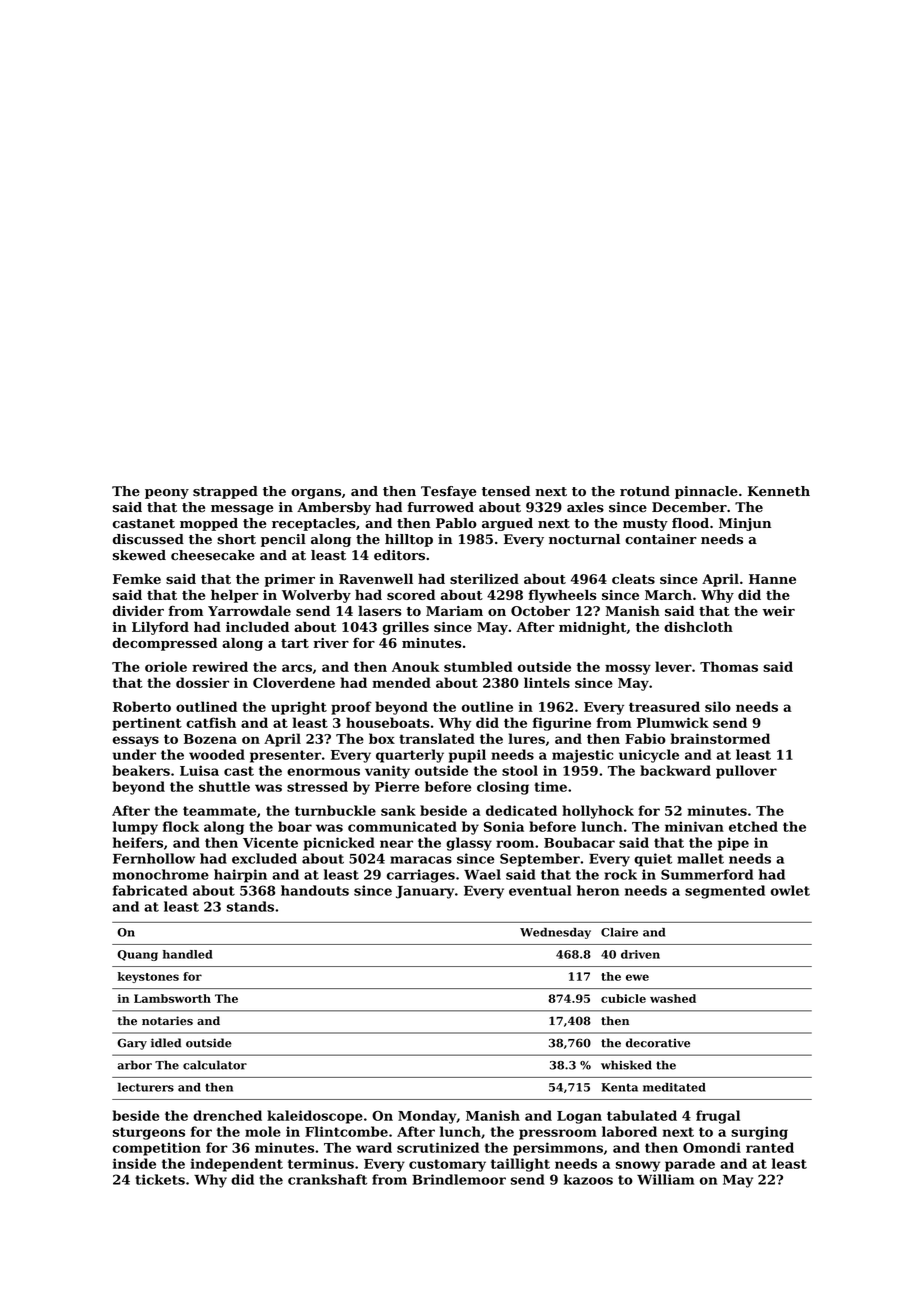  What do you see at coordinates (397, 786) in the page?
I see `Pierre` at bounding box center [397, 786].
